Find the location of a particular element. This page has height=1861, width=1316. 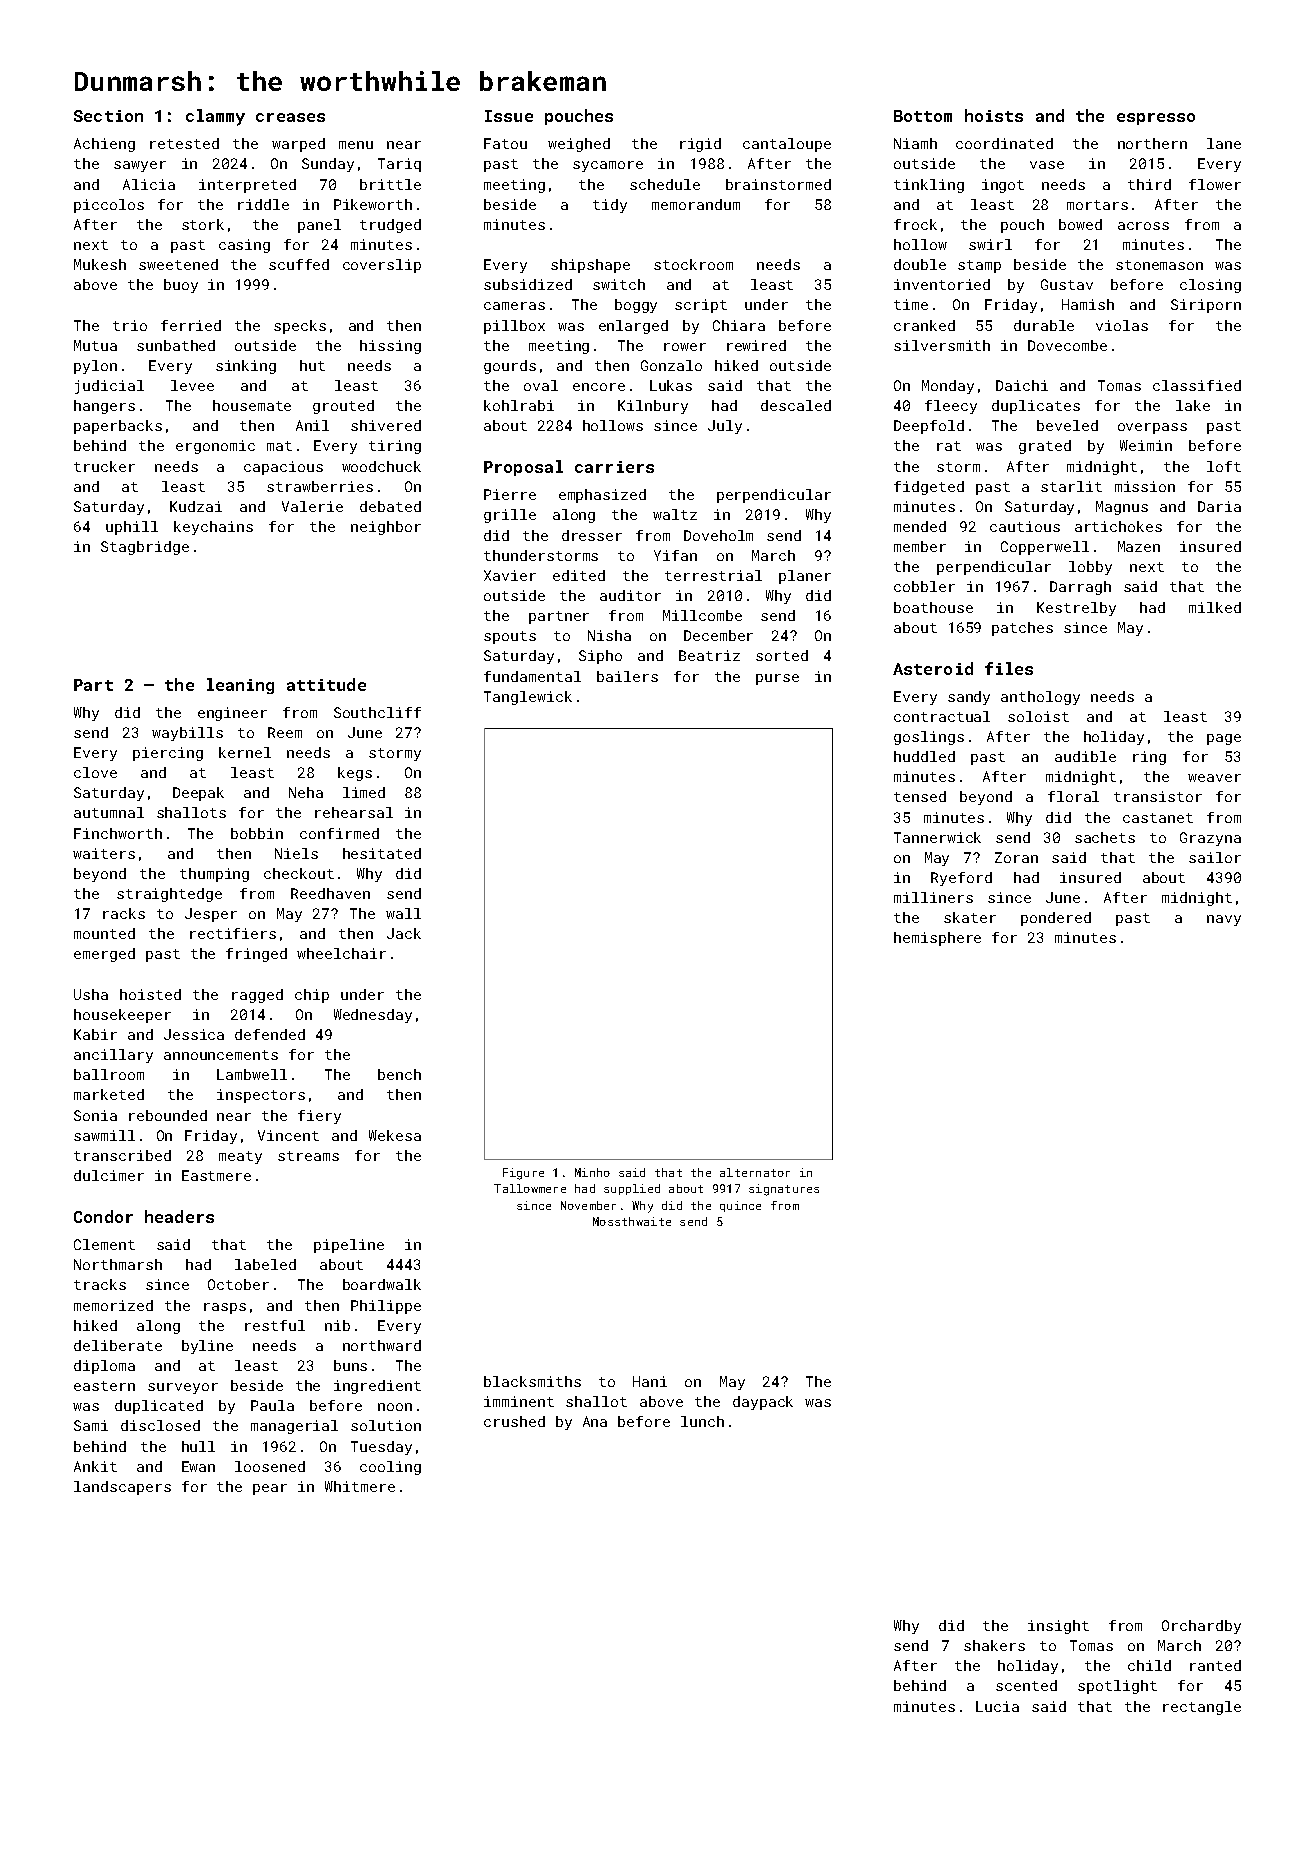

Orchardby is located at coordinates (1201, 1627).
